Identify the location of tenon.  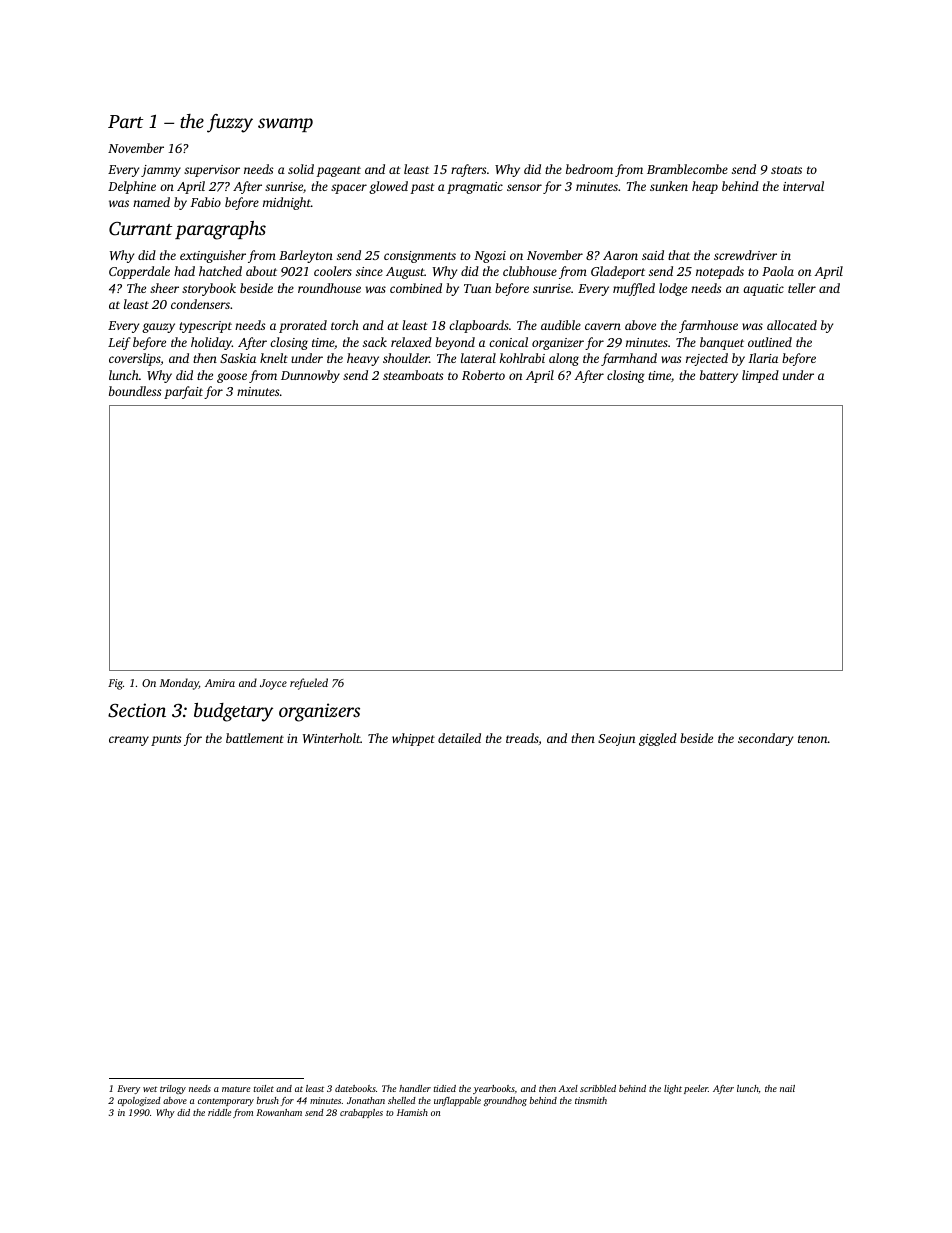
(813, 739).
